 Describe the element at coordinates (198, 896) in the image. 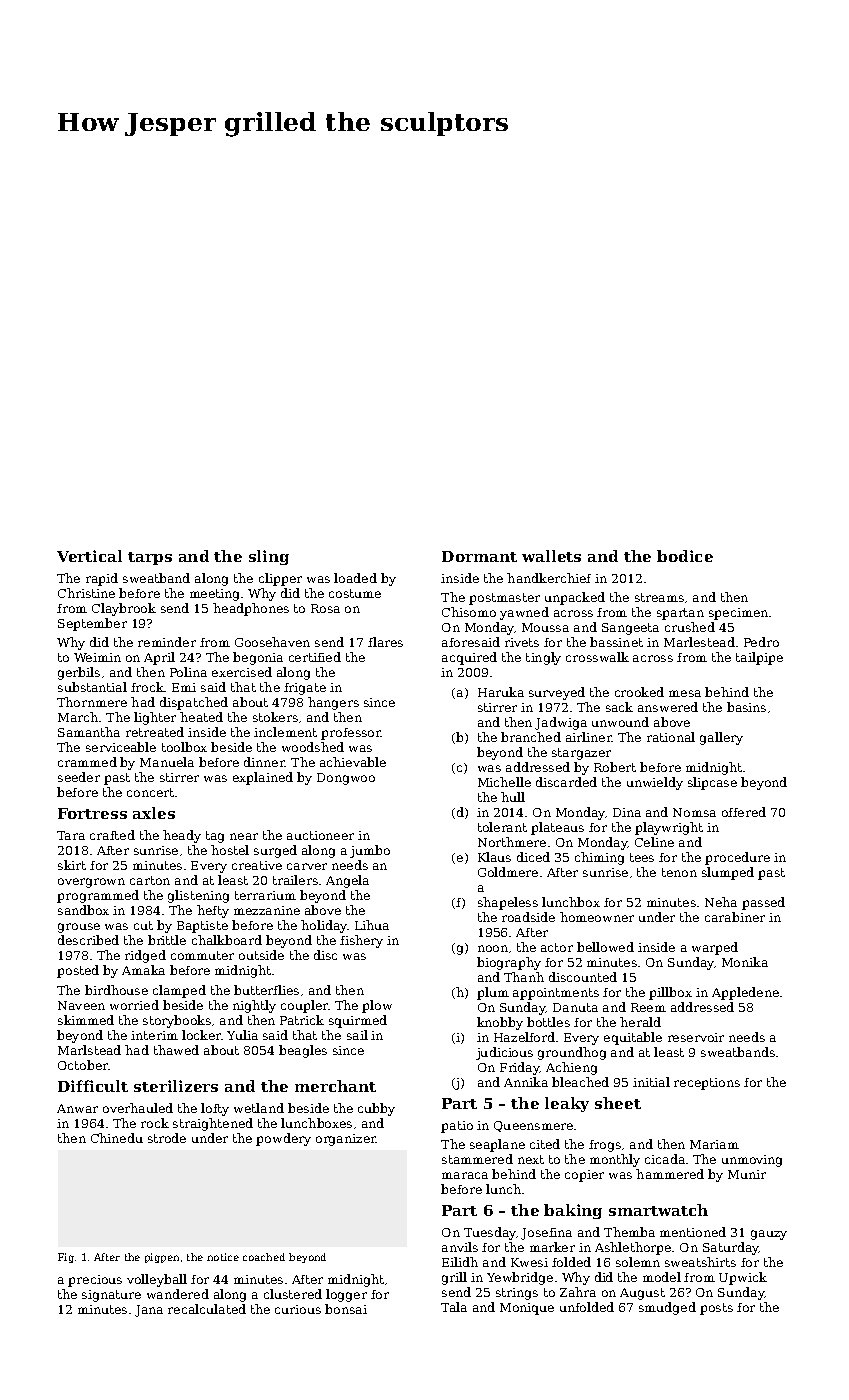

I see `glistening` at that location.
